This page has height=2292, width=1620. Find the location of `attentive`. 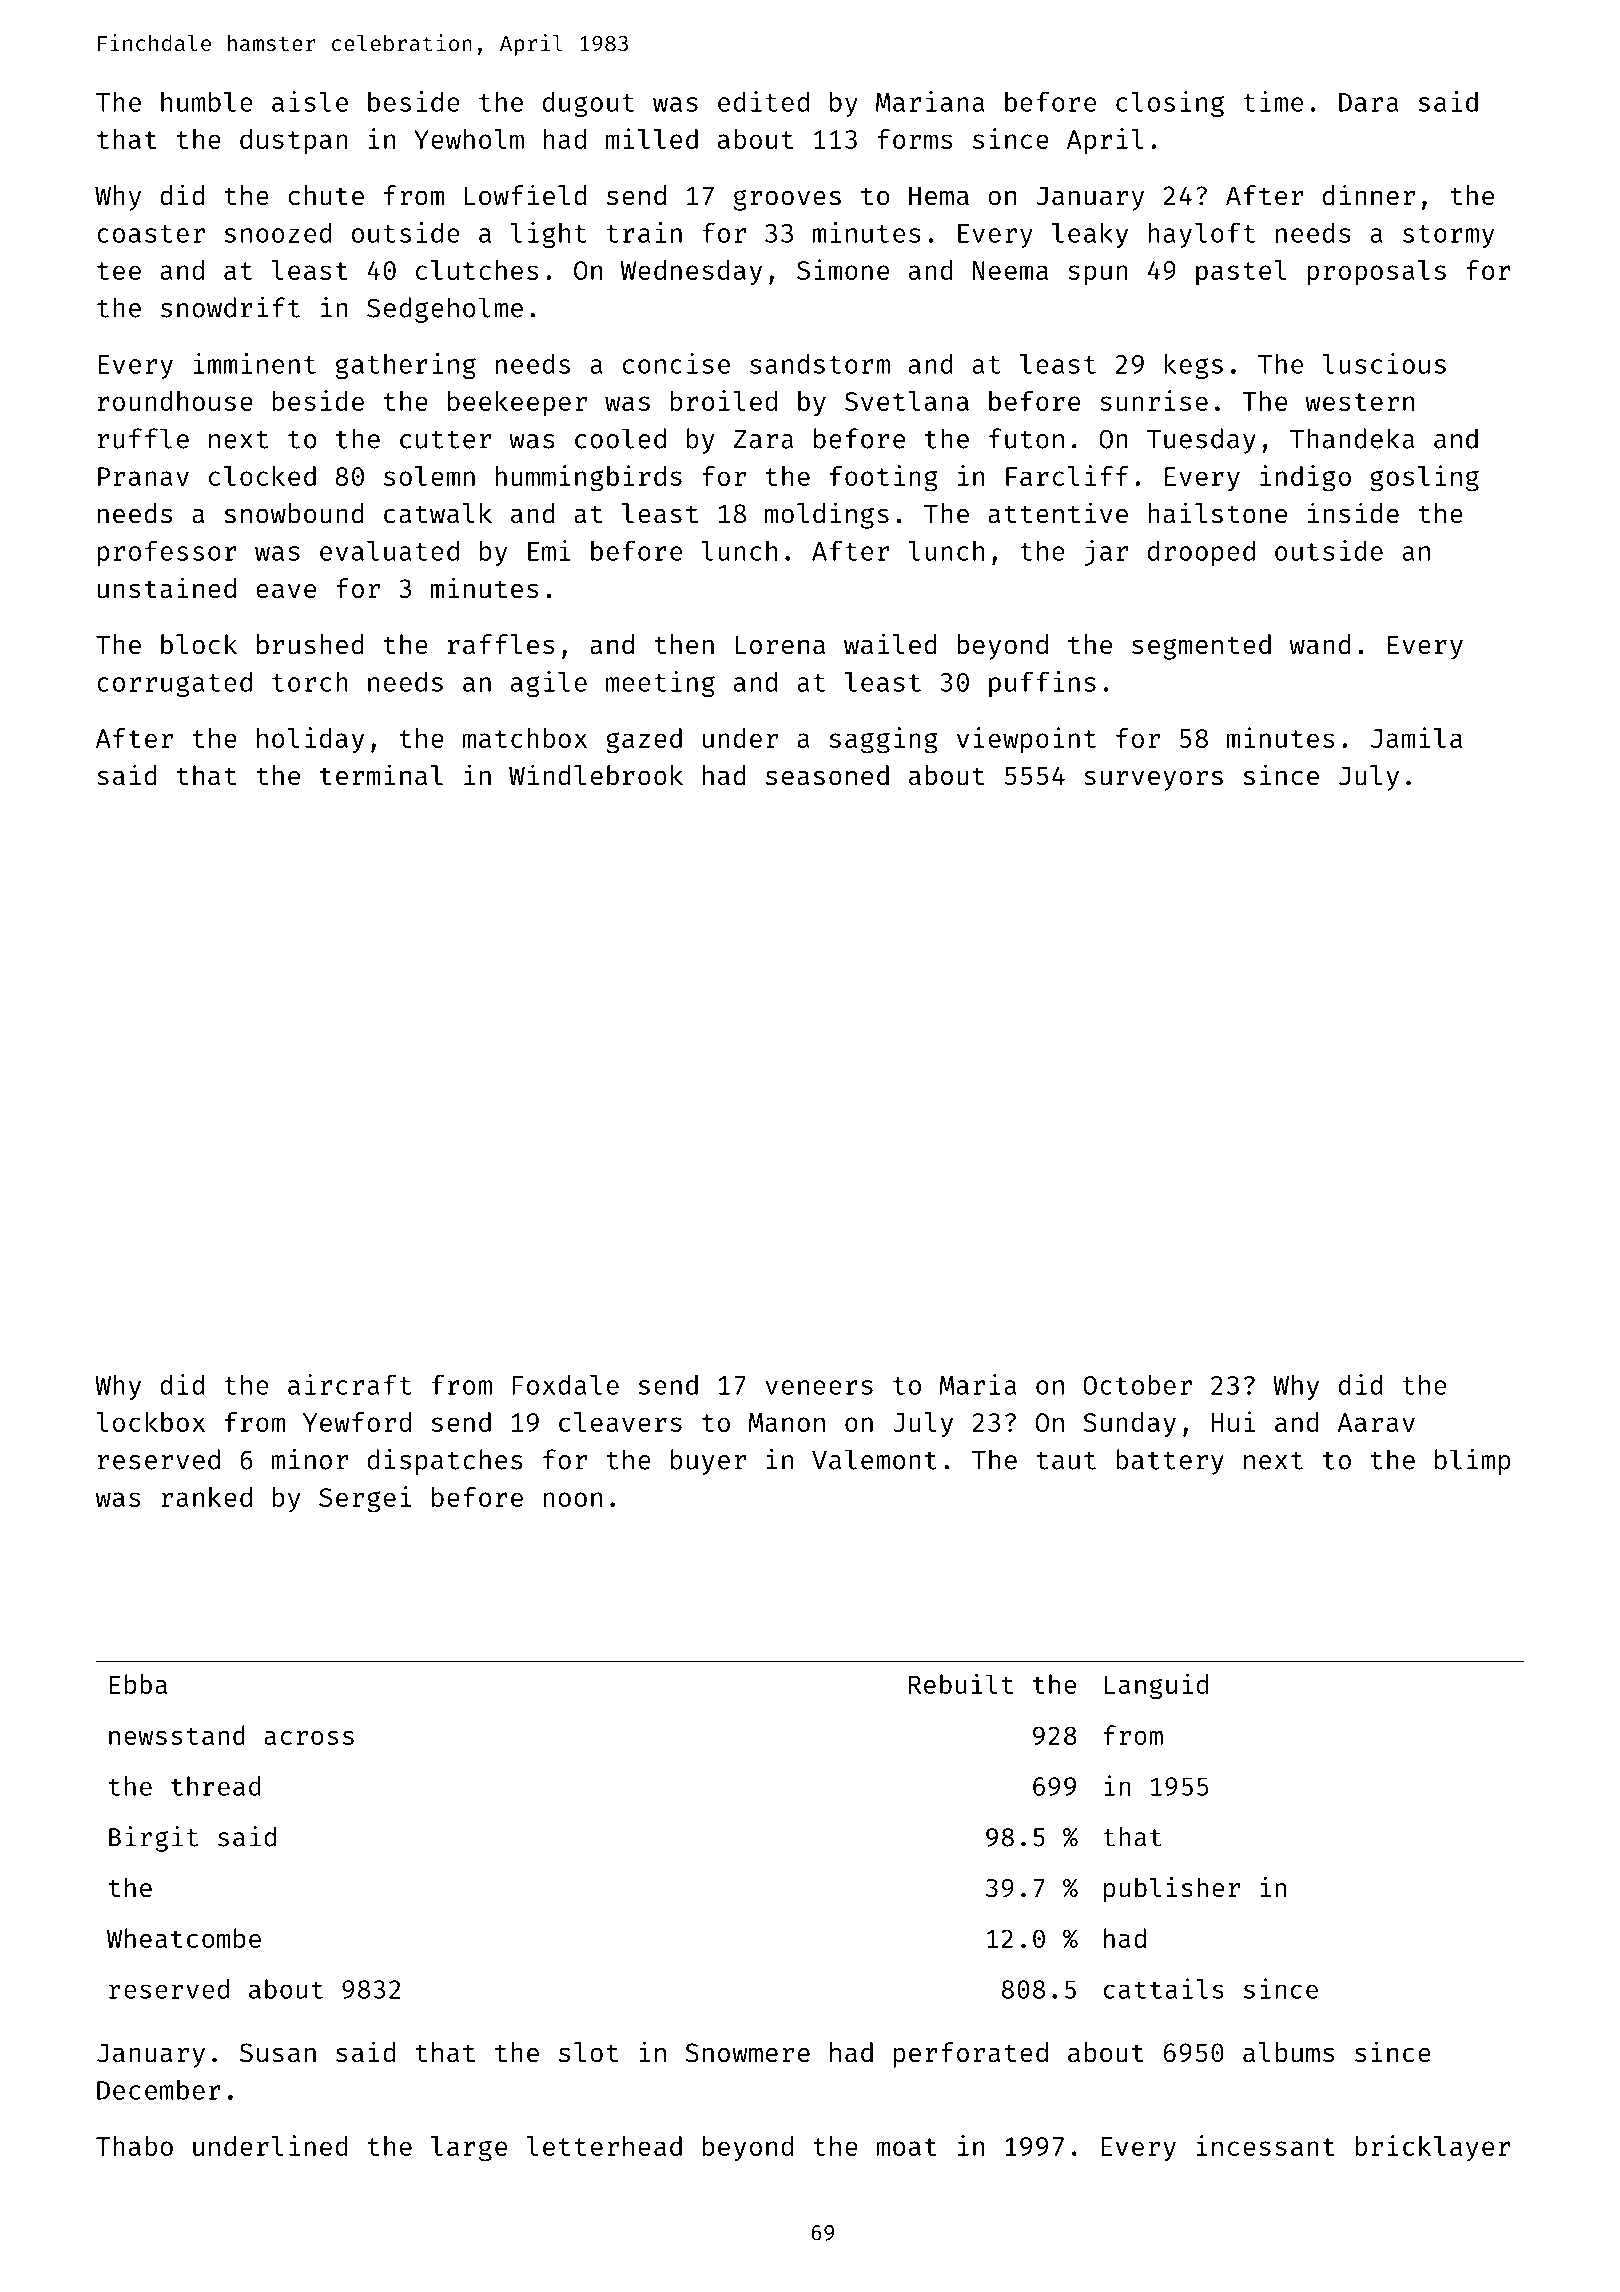

attentive is located at coordinates (1058, 513).
